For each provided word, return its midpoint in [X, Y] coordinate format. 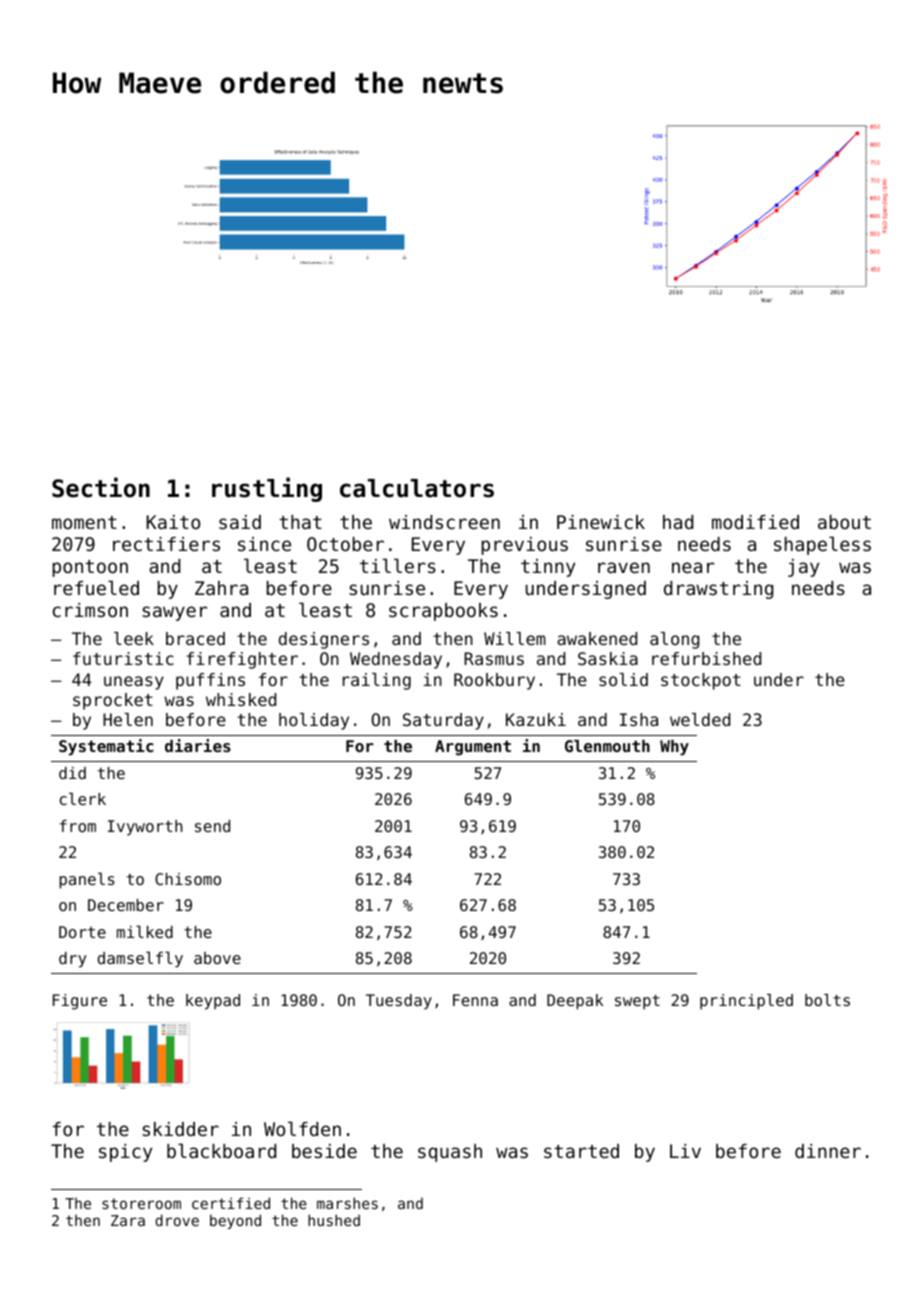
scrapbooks [443, 612]
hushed [334, 1220]
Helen [128, 719]
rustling [267, 489]
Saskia [608, 658]
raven [624, 567]
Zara [128, 1220]
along [674, 640]
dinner [828, 1151]
